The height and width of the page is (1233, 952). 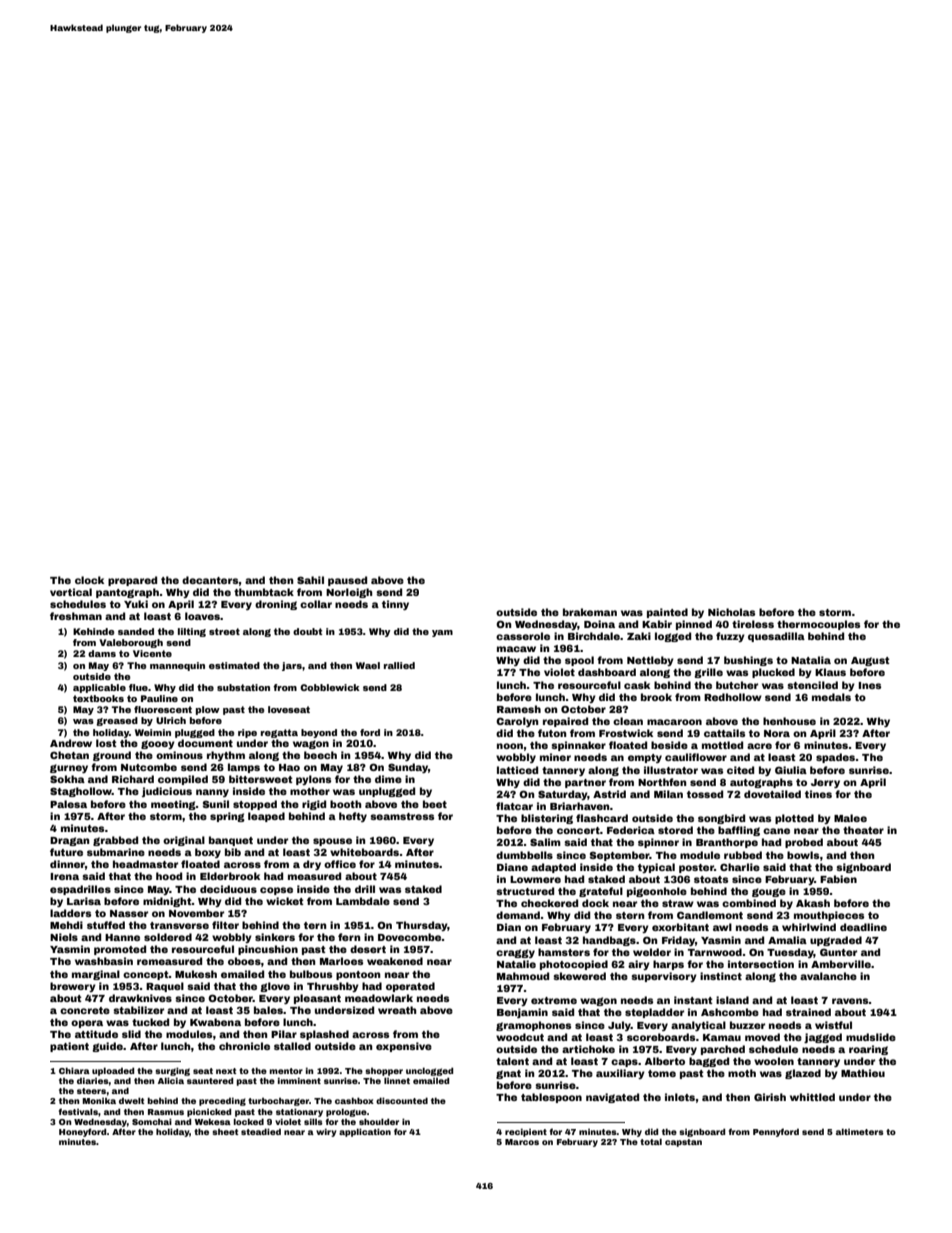 I want to click on Nicholas, so click(x=731, y=612).
